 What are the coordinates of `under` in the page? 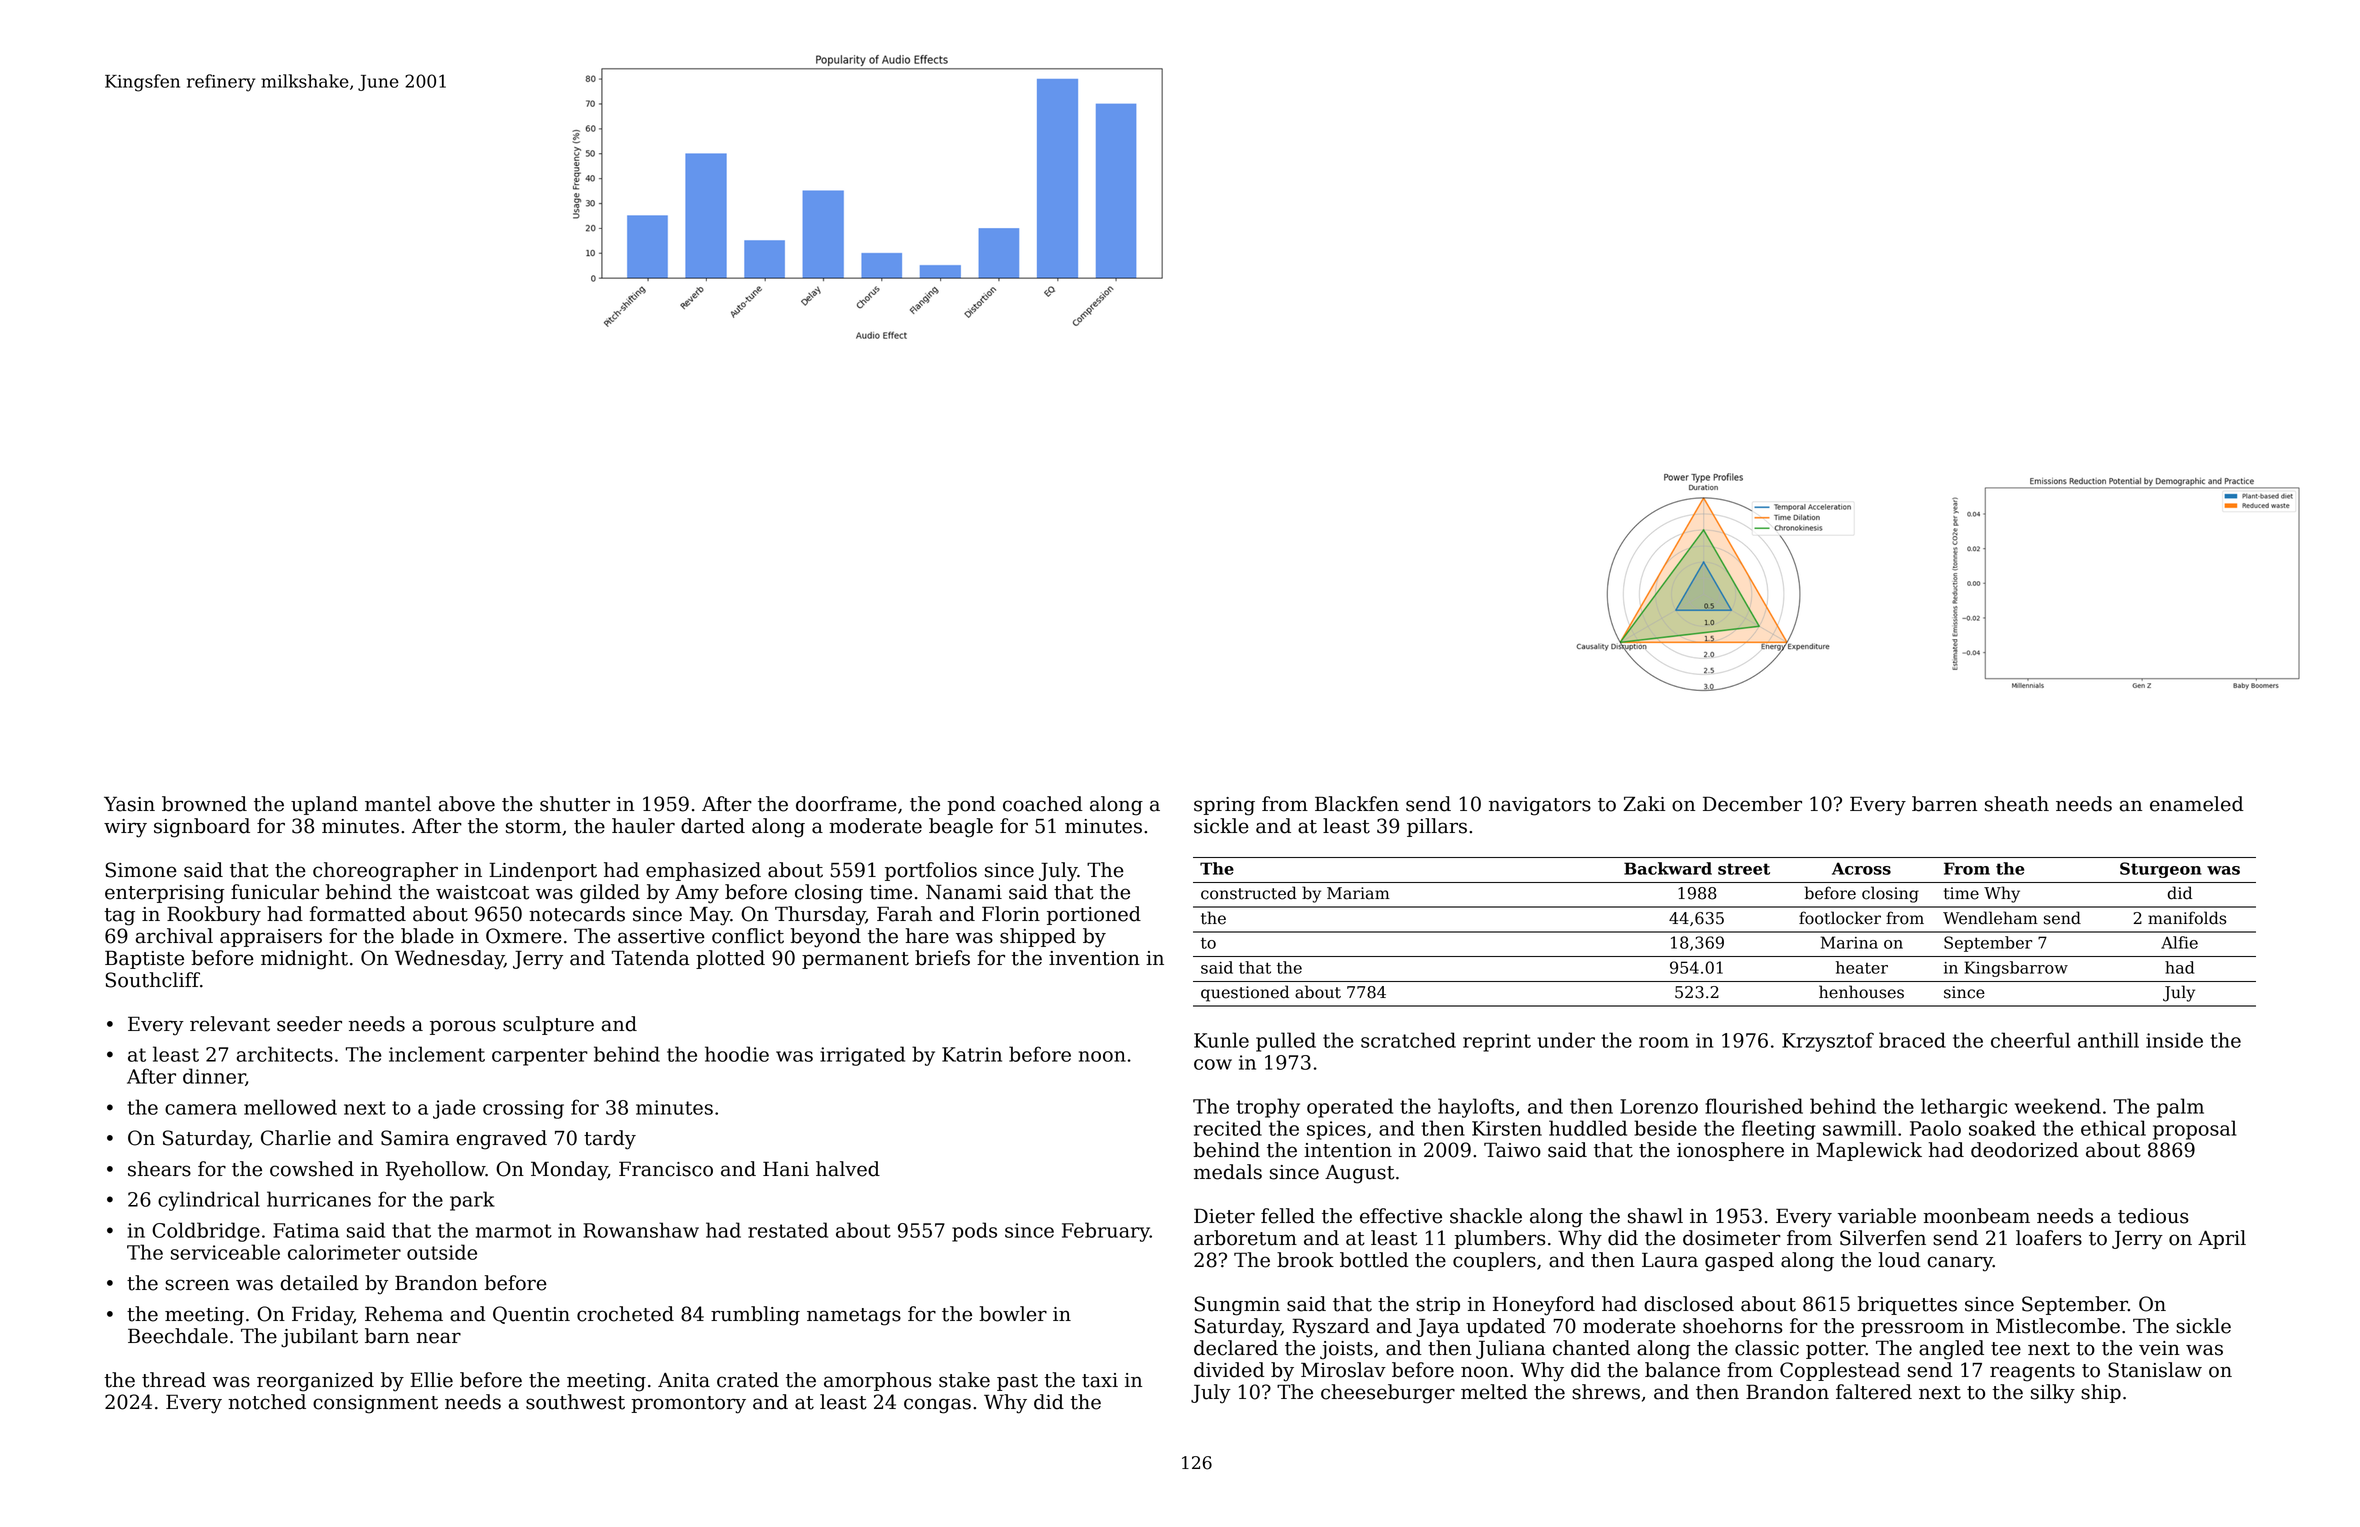 It's located at (1566, 1040).
